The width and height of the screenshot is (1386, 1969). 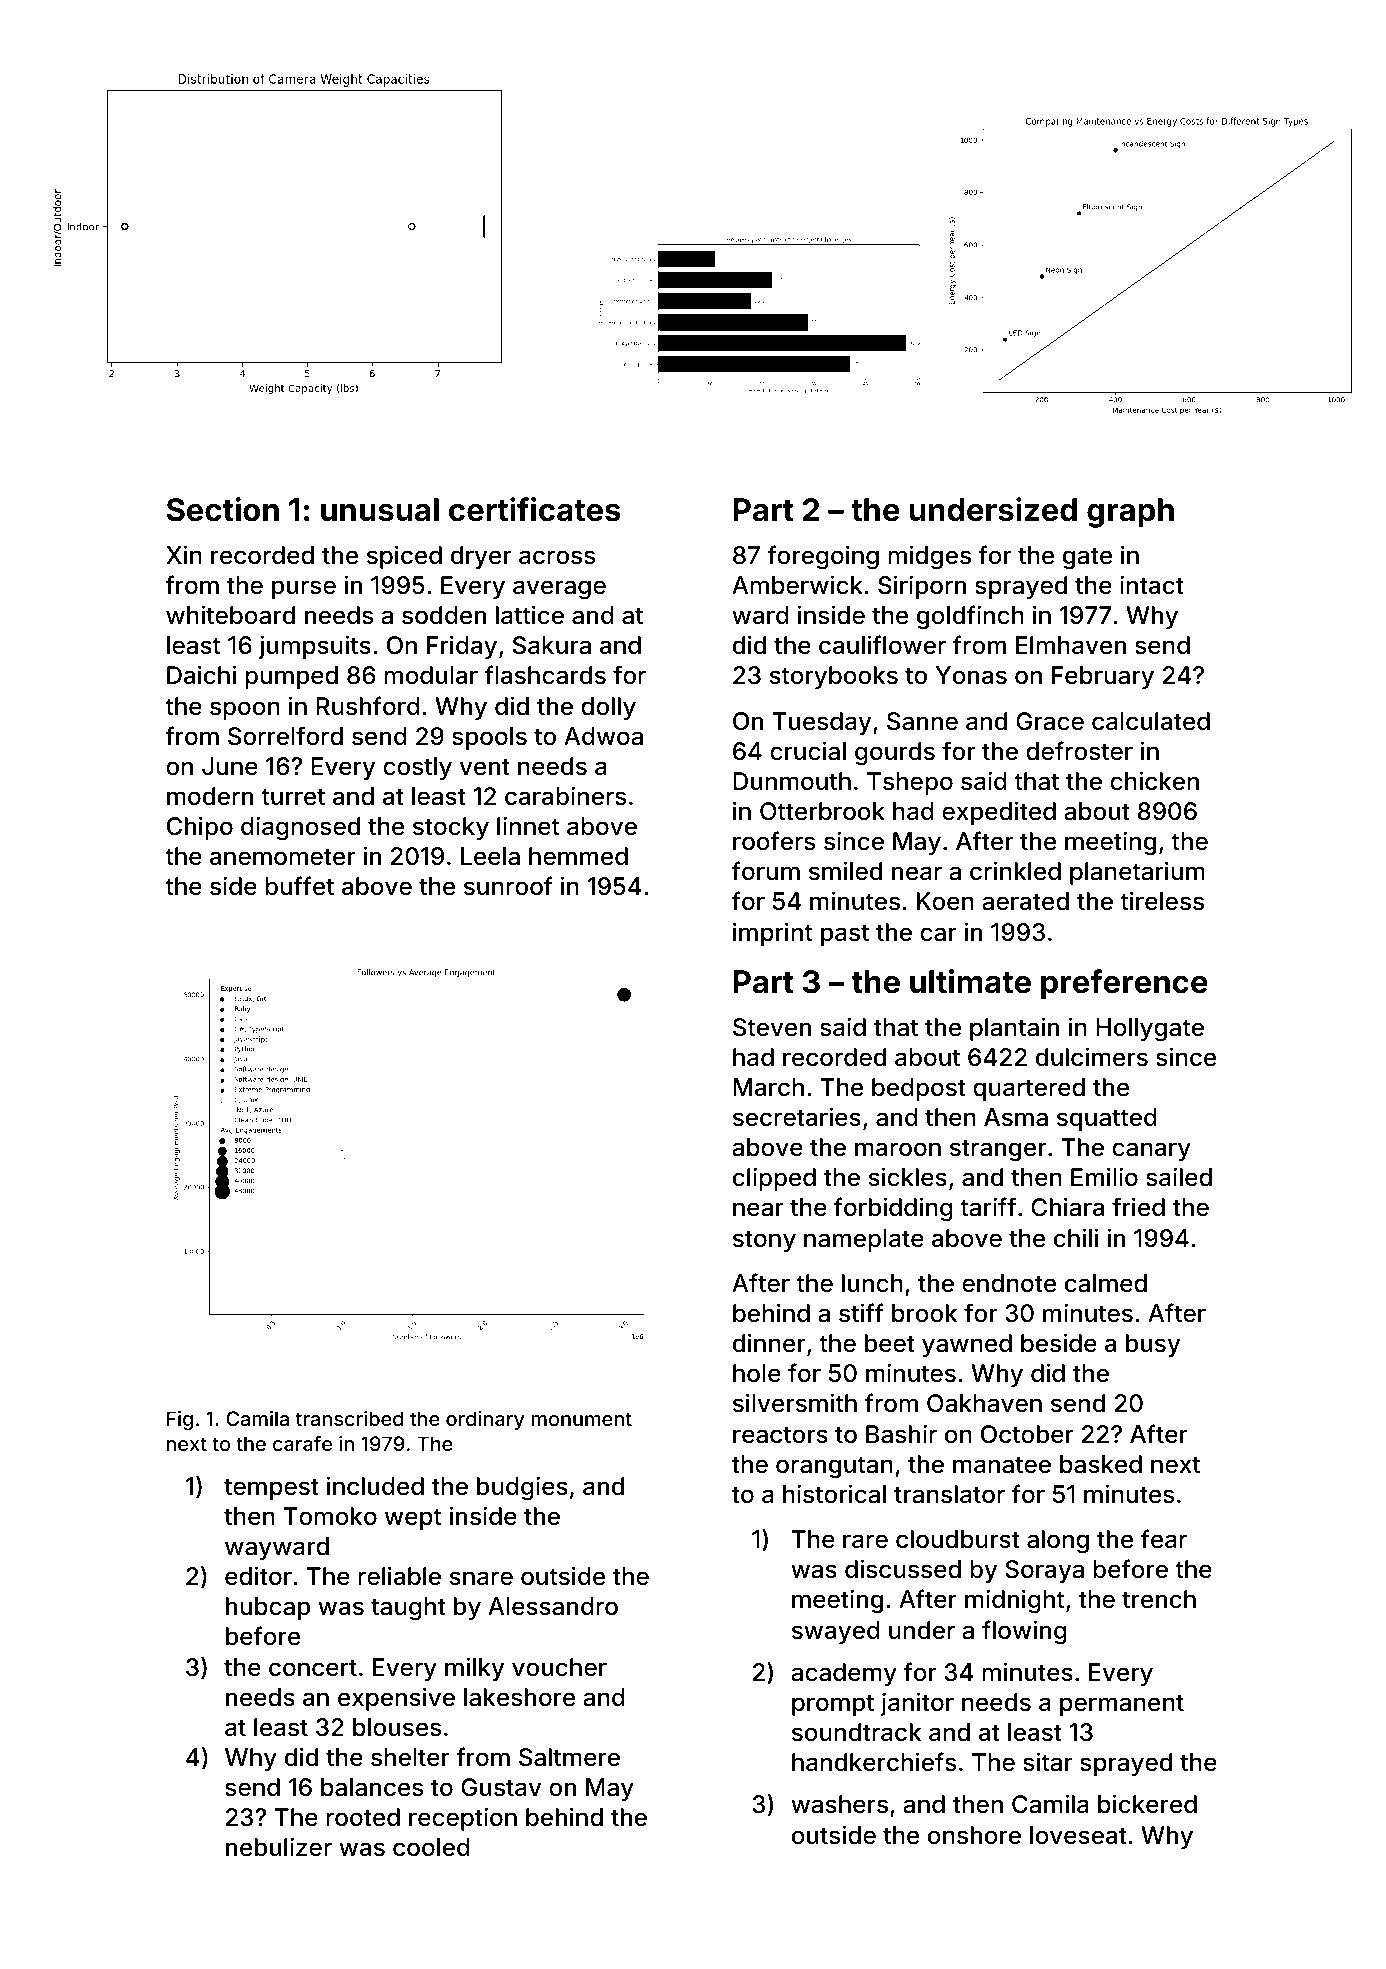 What do you see at coordinates (929, 557) in the screenshot?
I see `midges` at bounding box center [929, 557].
